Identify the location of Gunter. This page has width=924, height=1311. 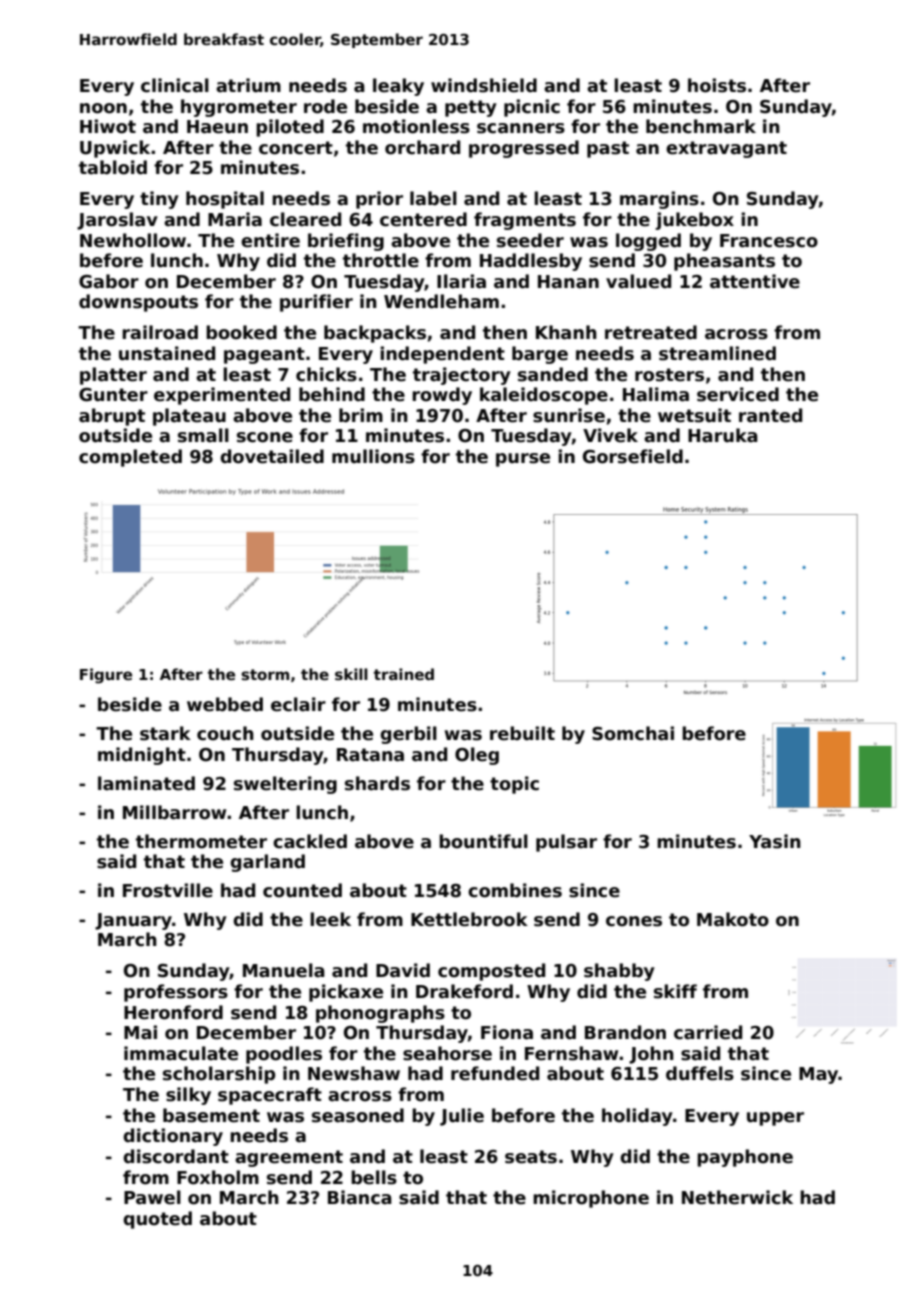
(113, 395).
